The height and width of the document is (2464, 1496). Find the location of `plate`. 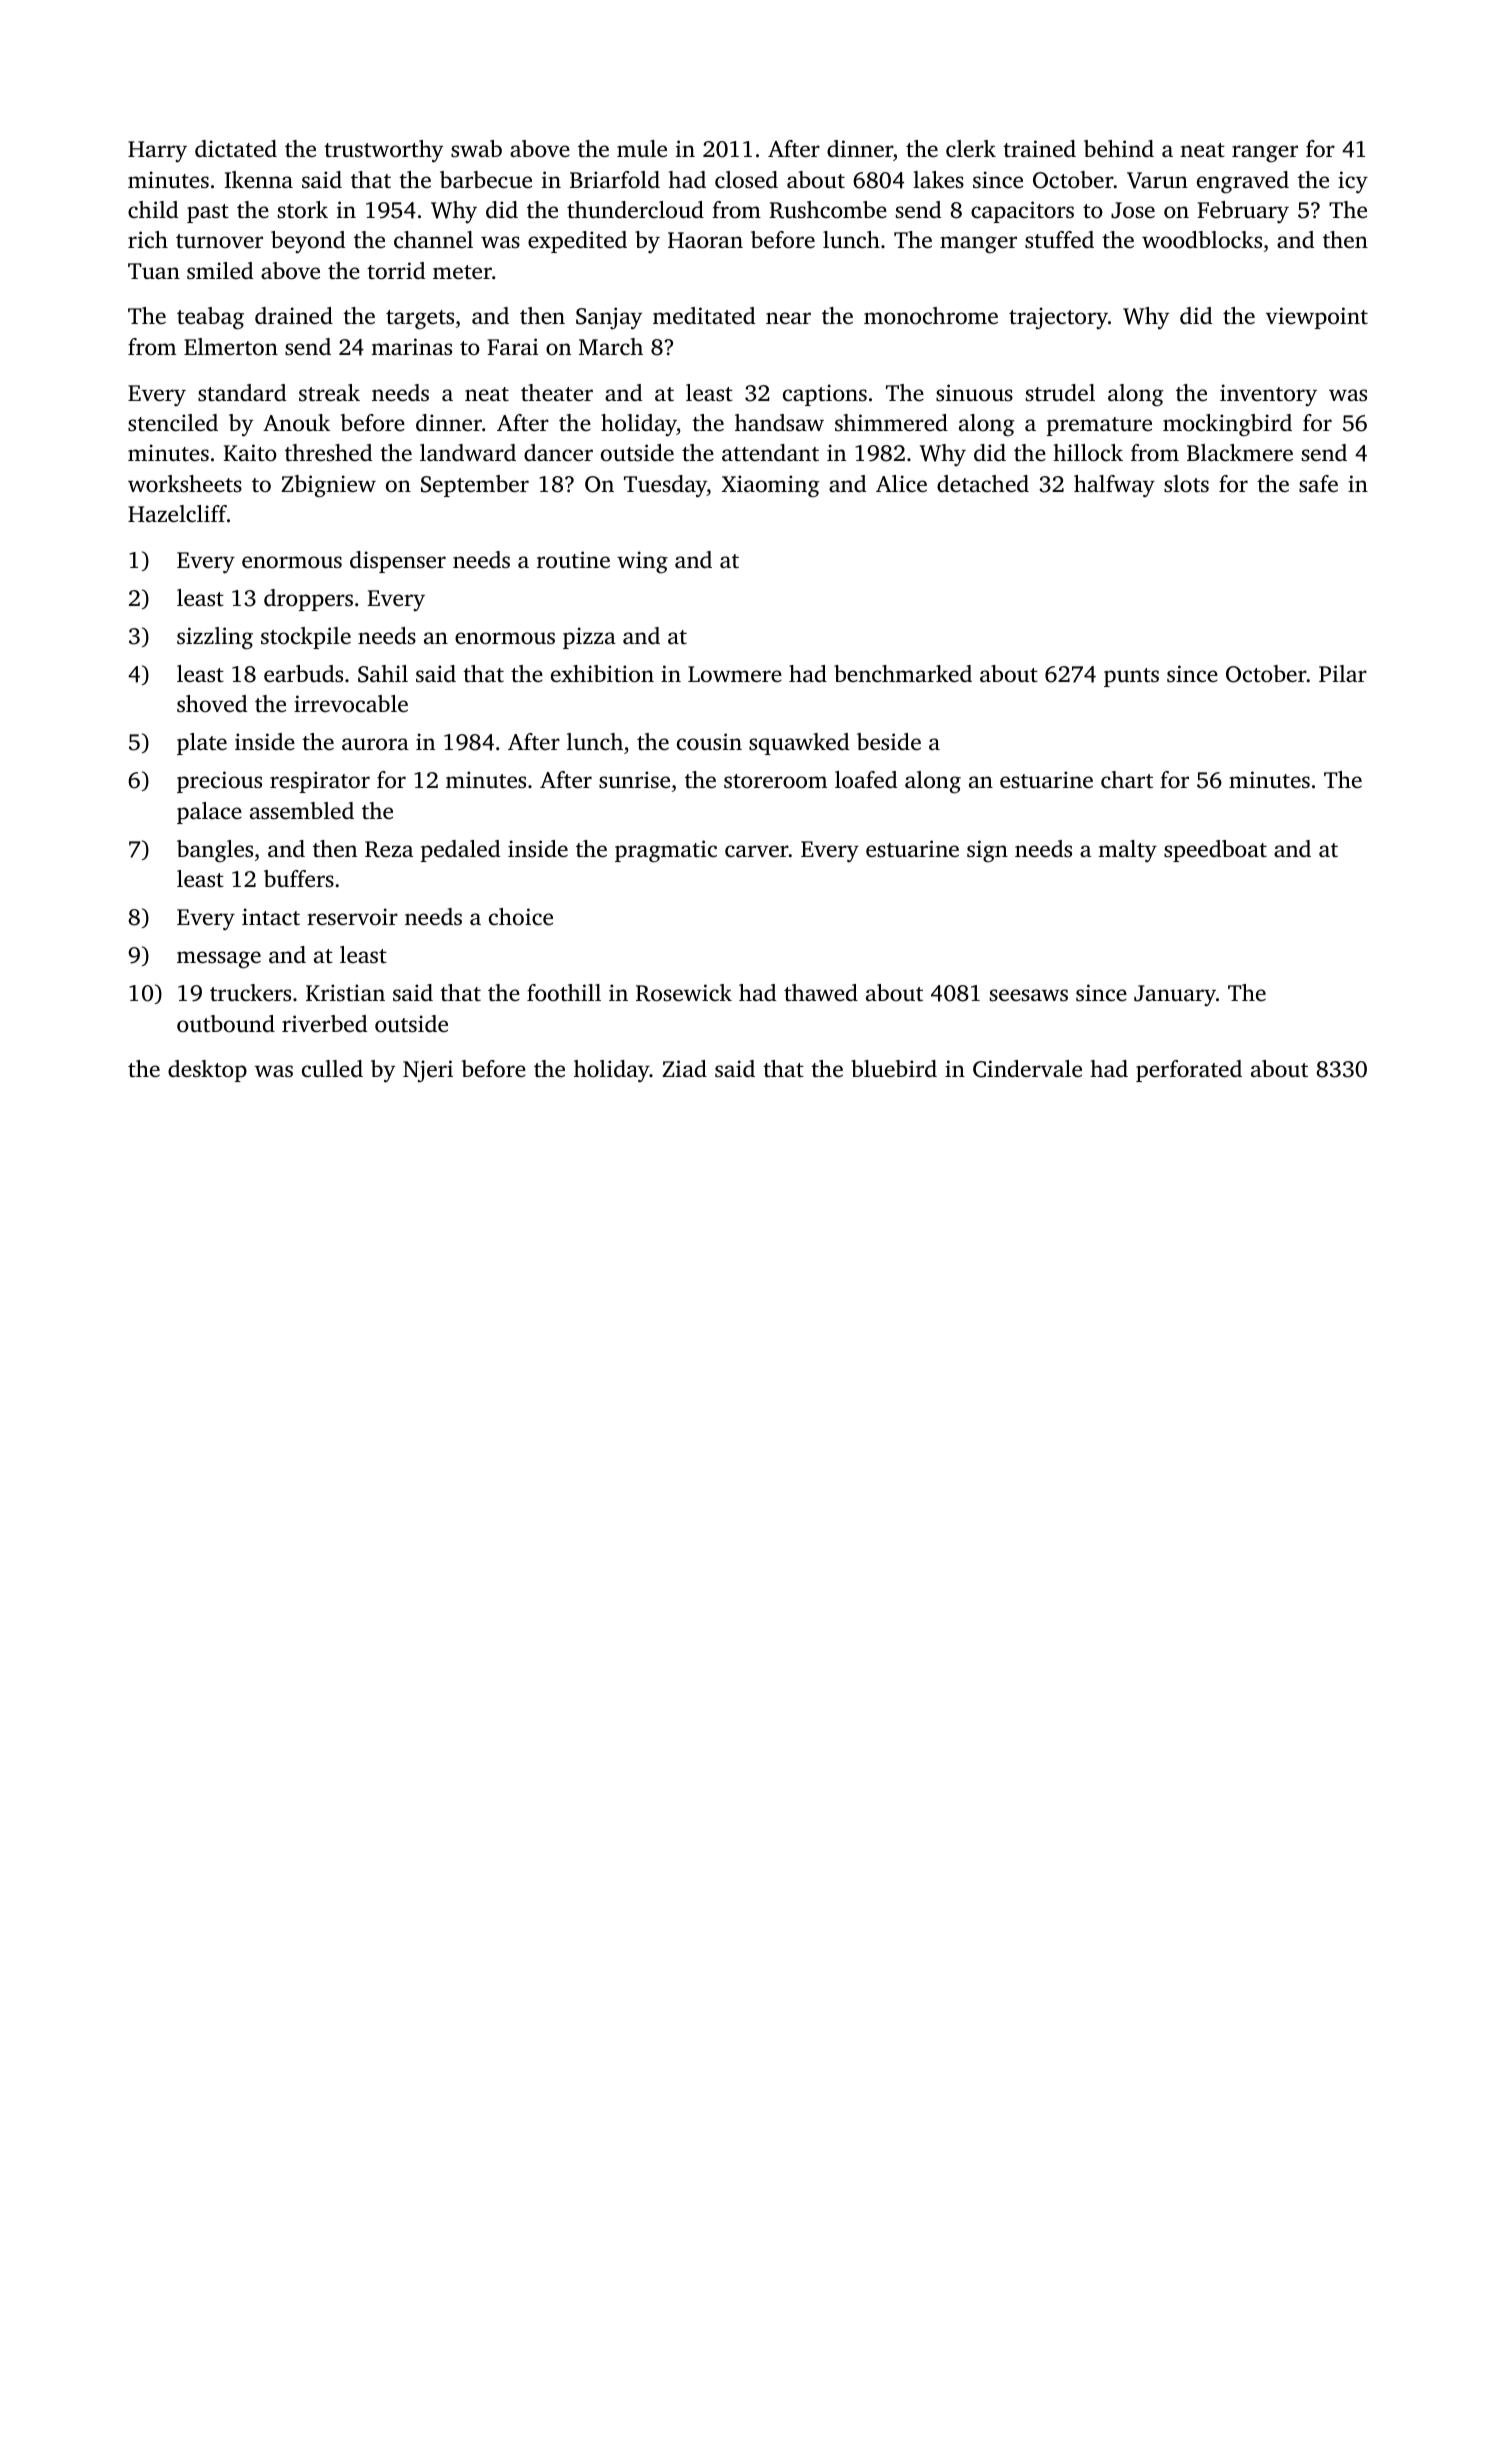

plate is located at coordinates (202, 744).
